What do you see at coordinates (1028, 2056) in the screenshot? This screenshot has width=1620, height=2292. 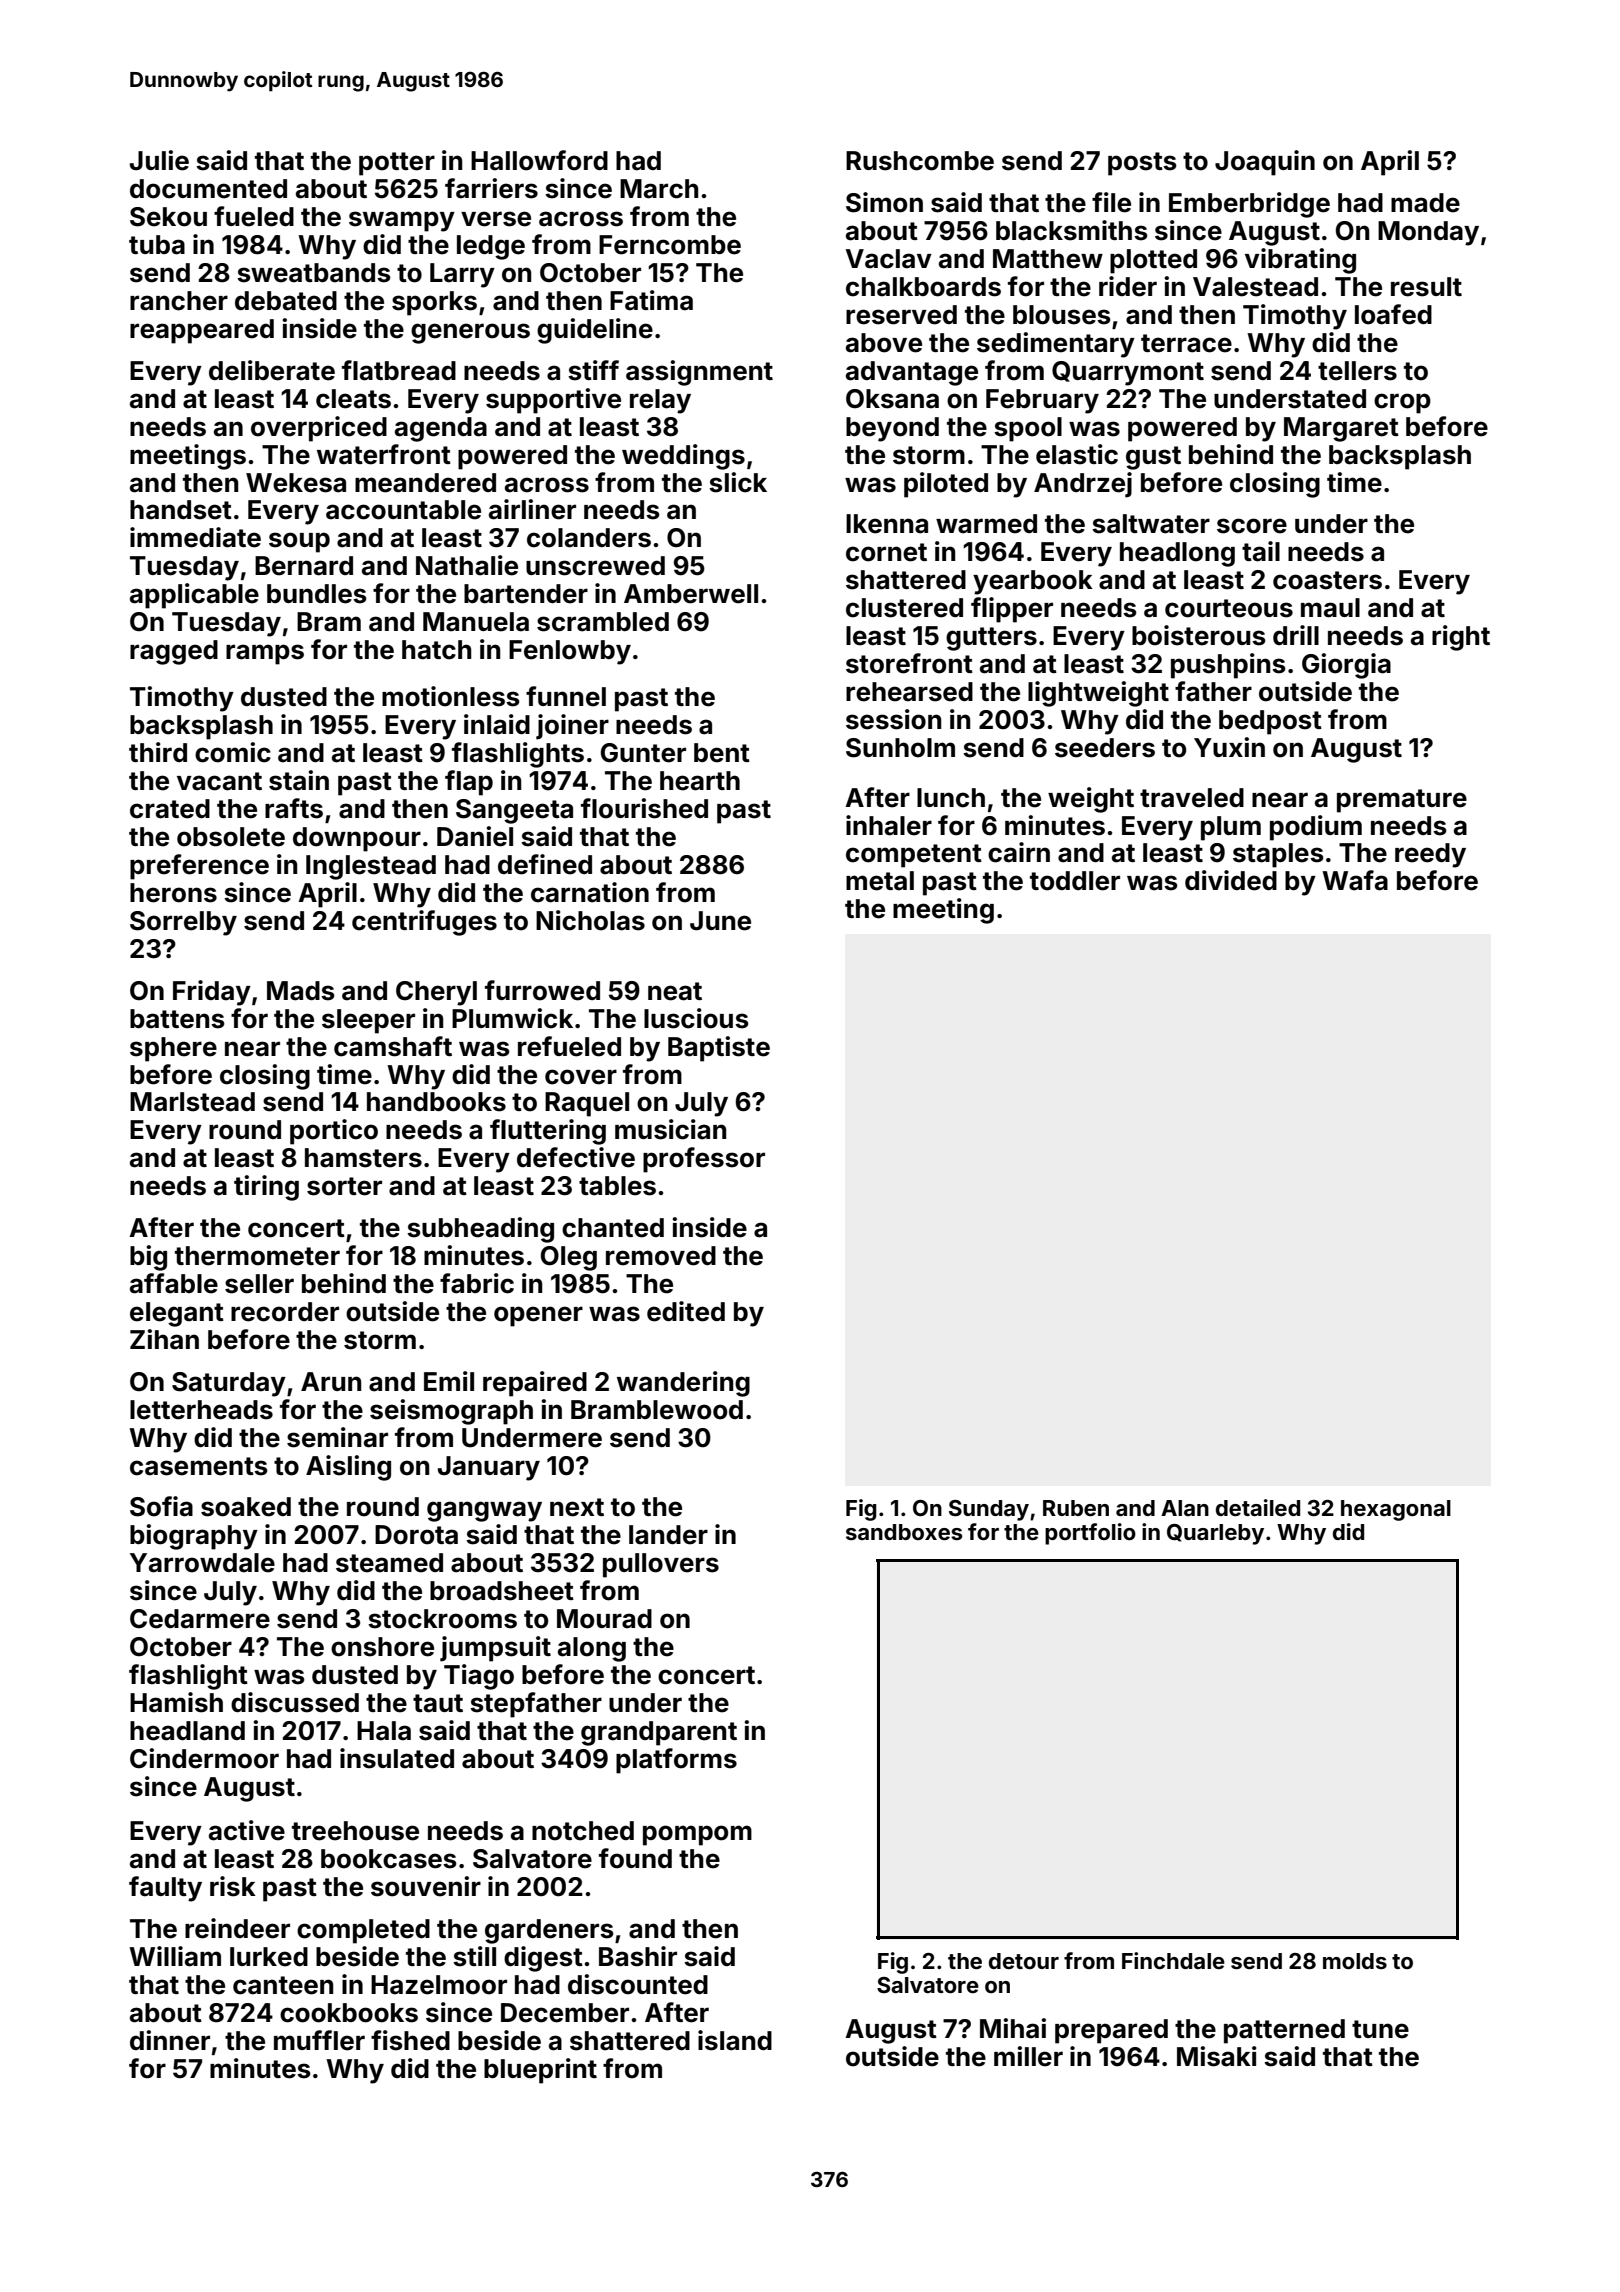 I see `miller` at bounding box center [1028, 2056].
